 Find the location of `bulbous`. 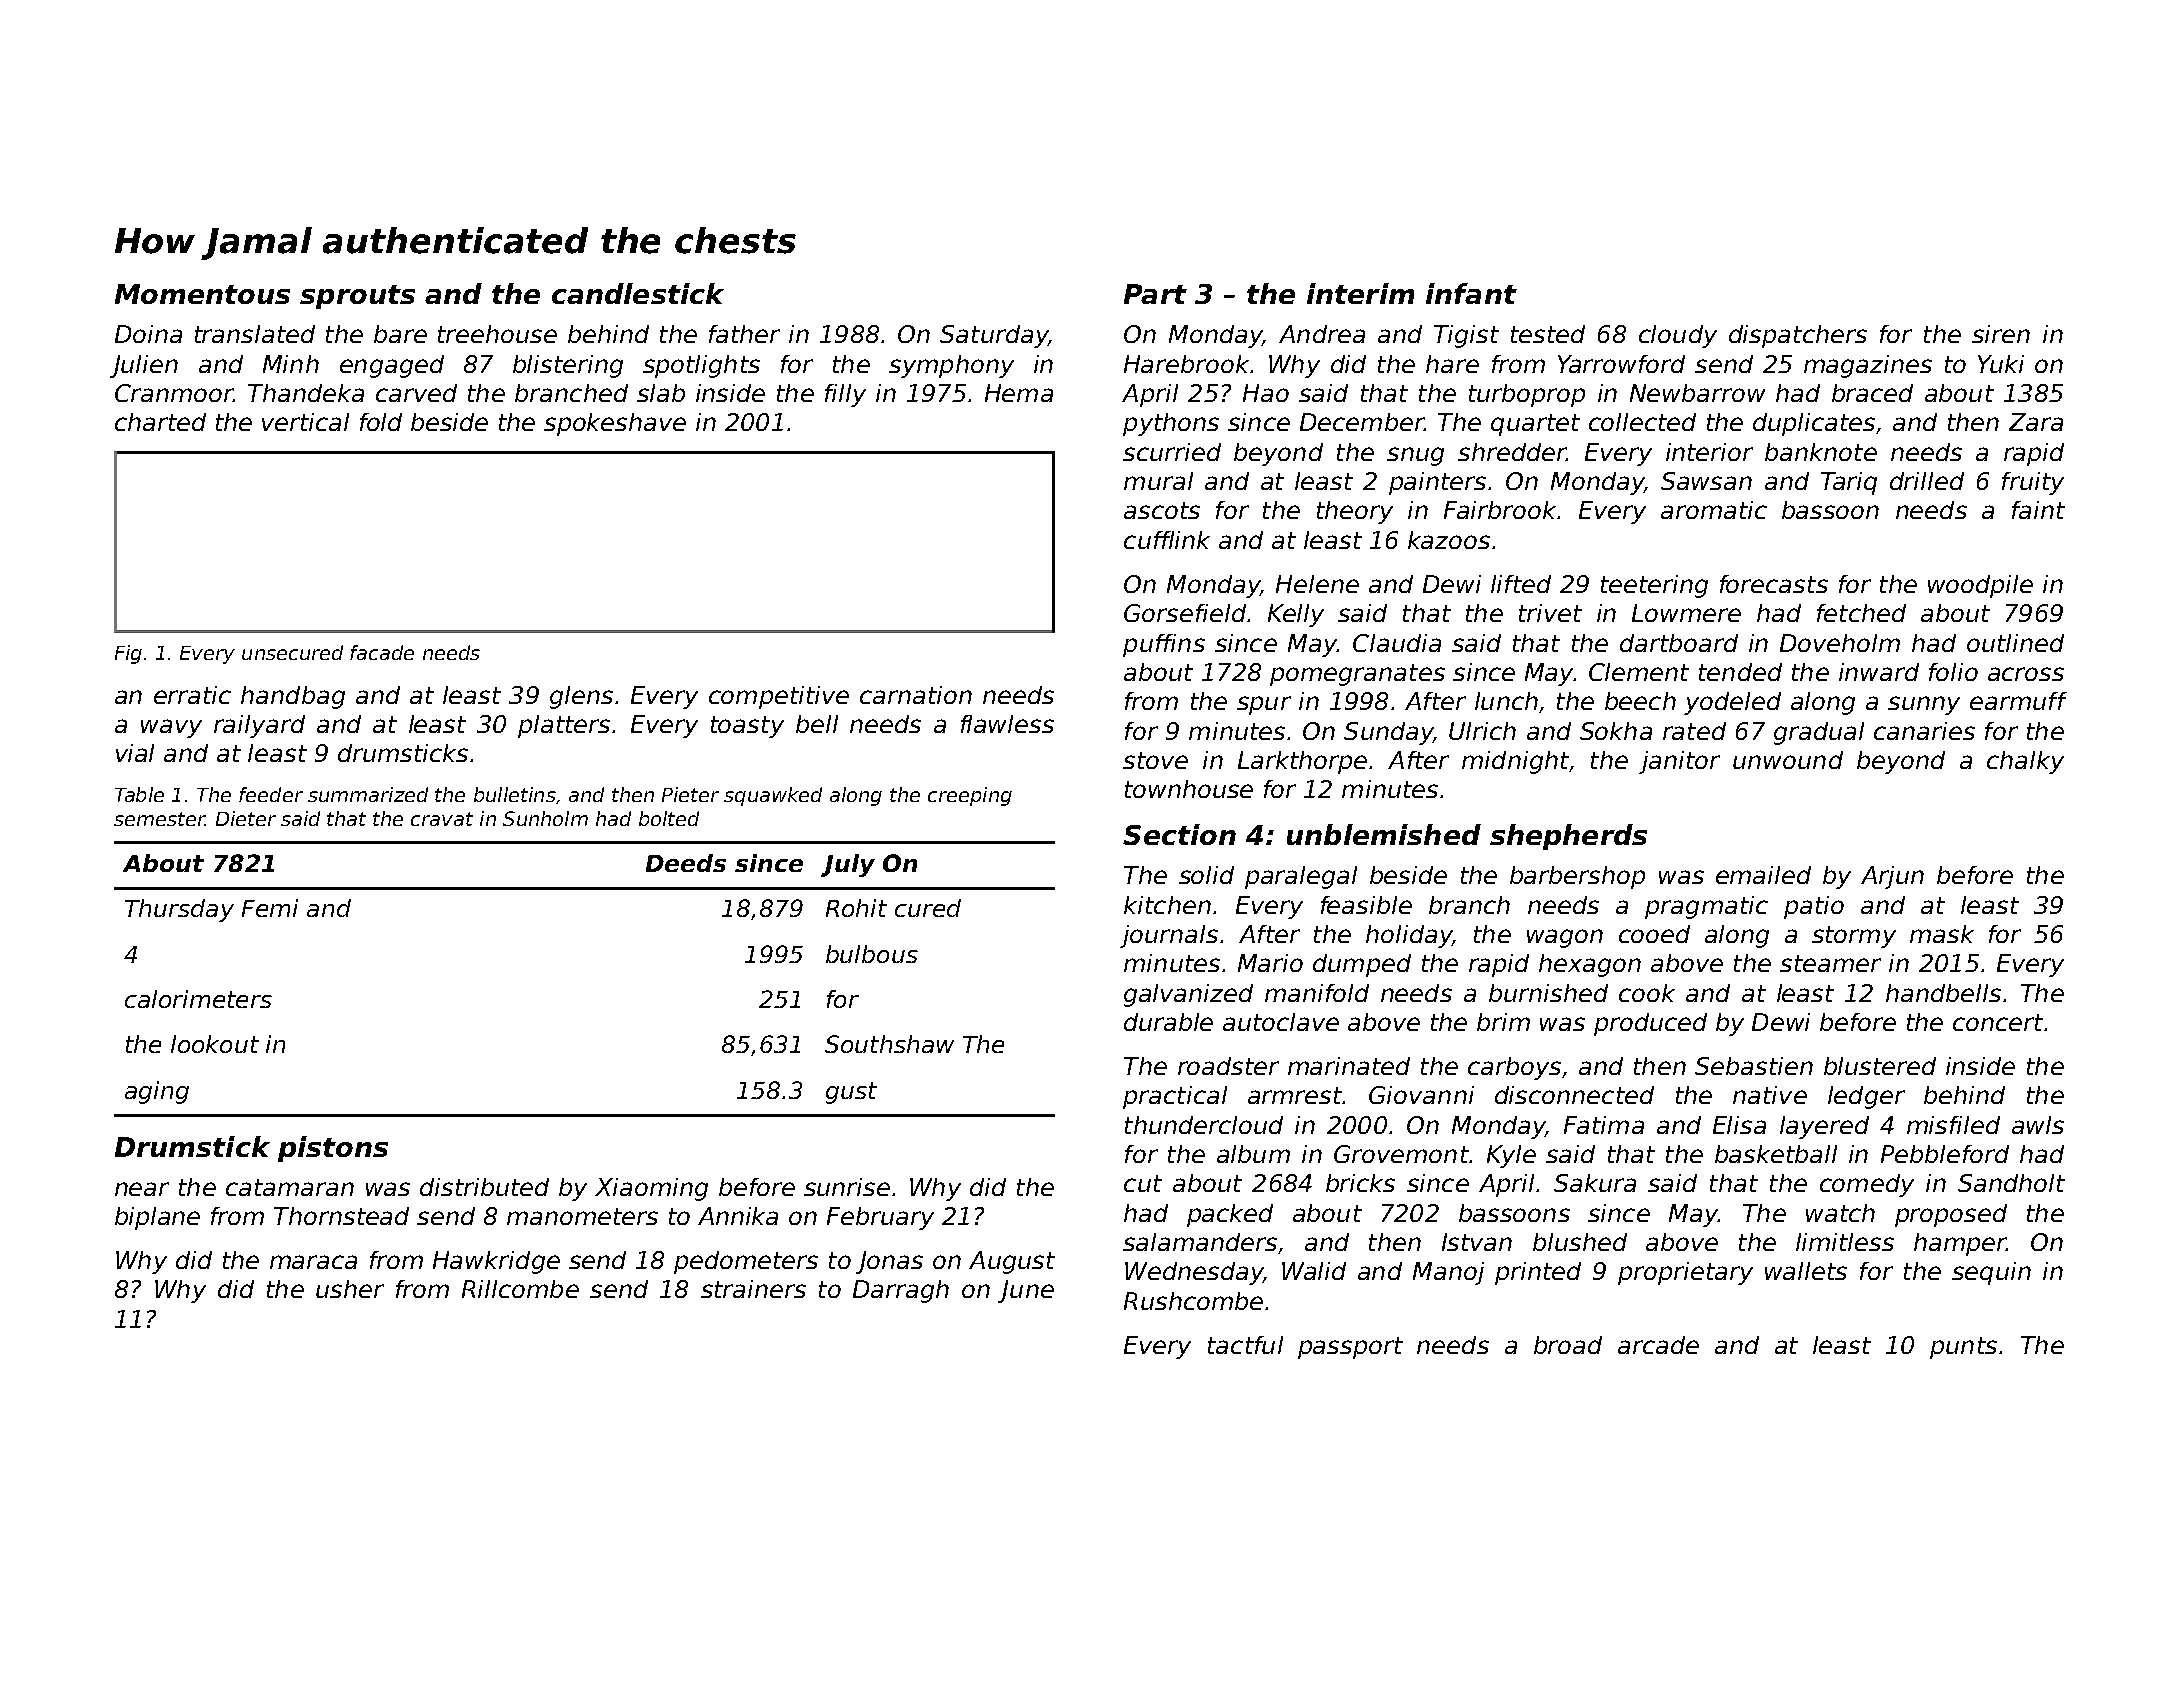

bulbous is located at coordinates (872, 954).
